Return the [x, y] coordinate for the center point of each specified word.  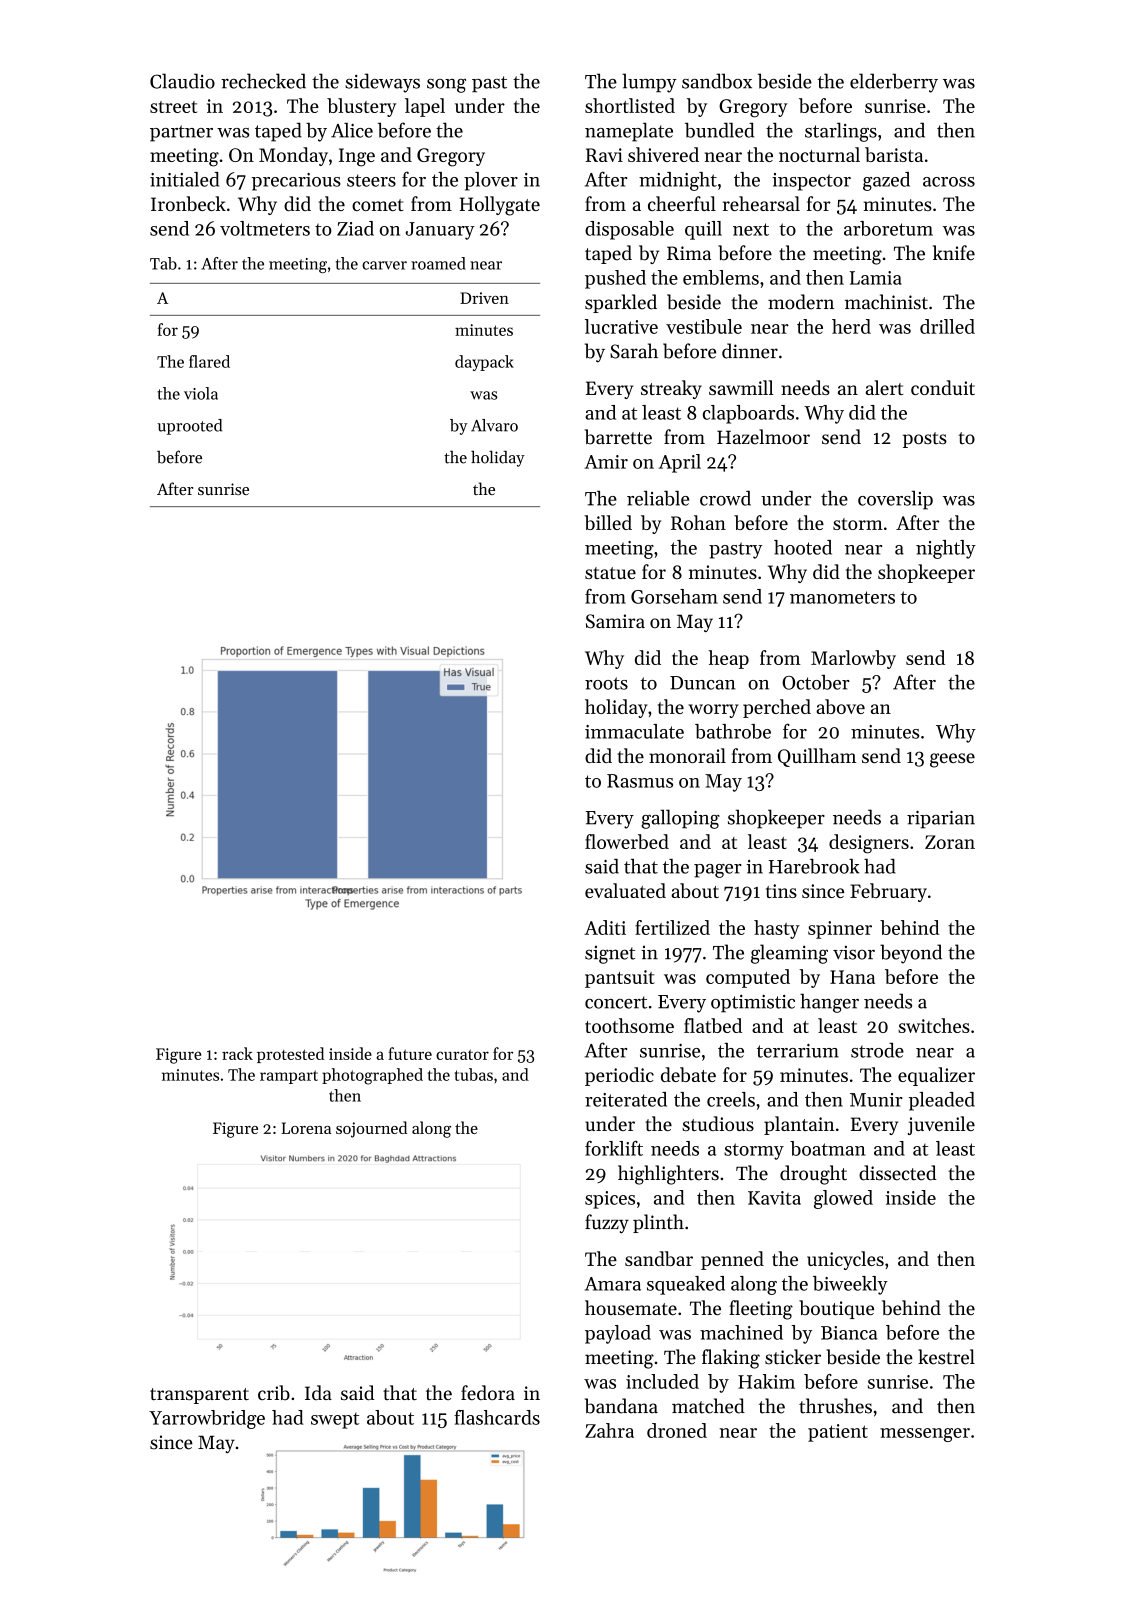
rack [237, 1053]
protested [290, 1055]
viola [201, 393]
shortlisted [630, 105]
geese [952, 760]
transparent [199, 1396]
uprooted [189, 427]
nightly [946, 549]
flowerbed [627, 841]
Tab [163, 263]
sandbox [717, 81]
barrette [618, 437]
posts [925, 440]
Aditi [605, 927]
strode [877, 1050]
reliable [658, 498]
